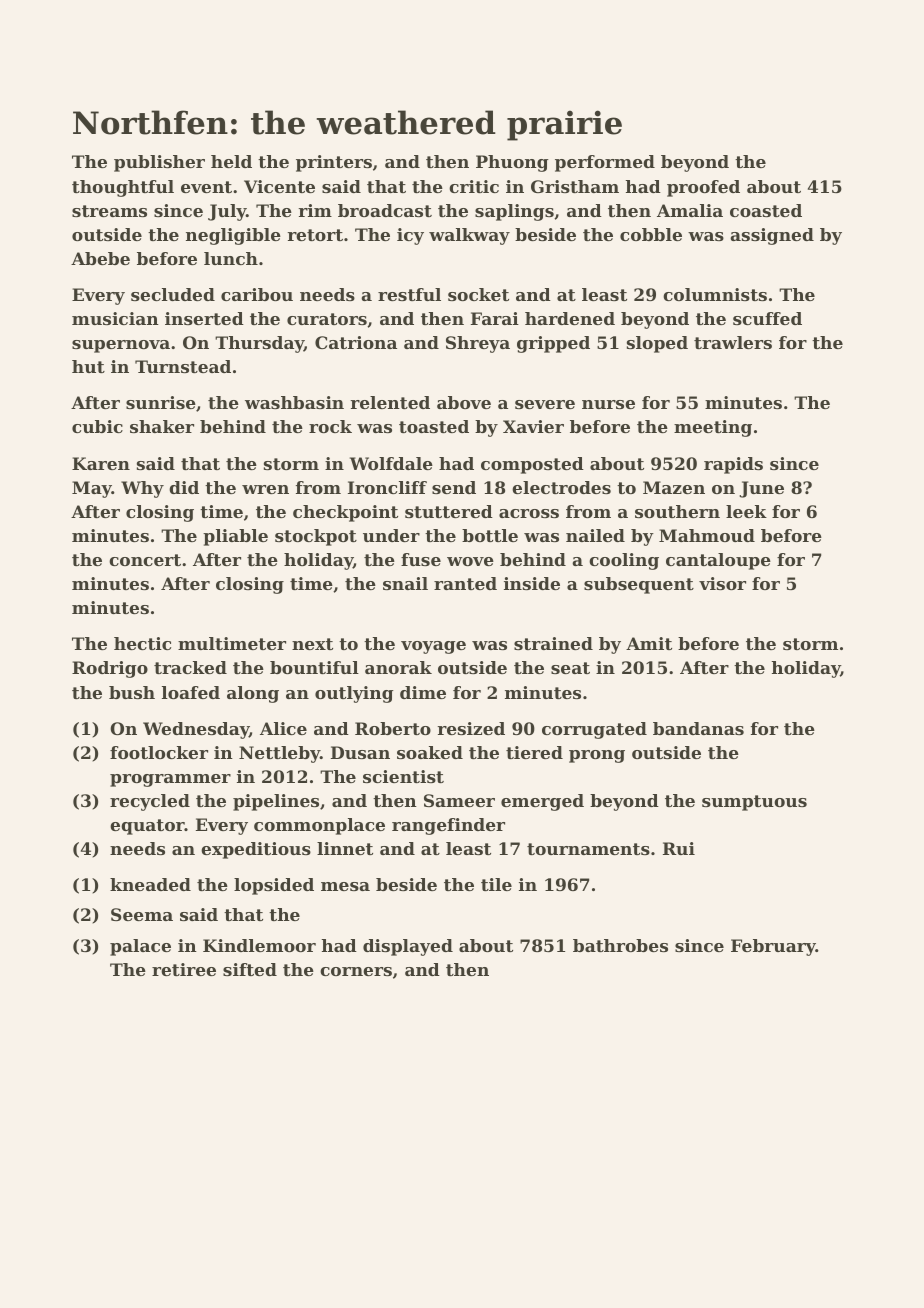 This screenshot has width=924, height=1308. What do you see at coordinates (649, 643) in the screenshot?
I see `Amit` at bounding box center [649, 643].
